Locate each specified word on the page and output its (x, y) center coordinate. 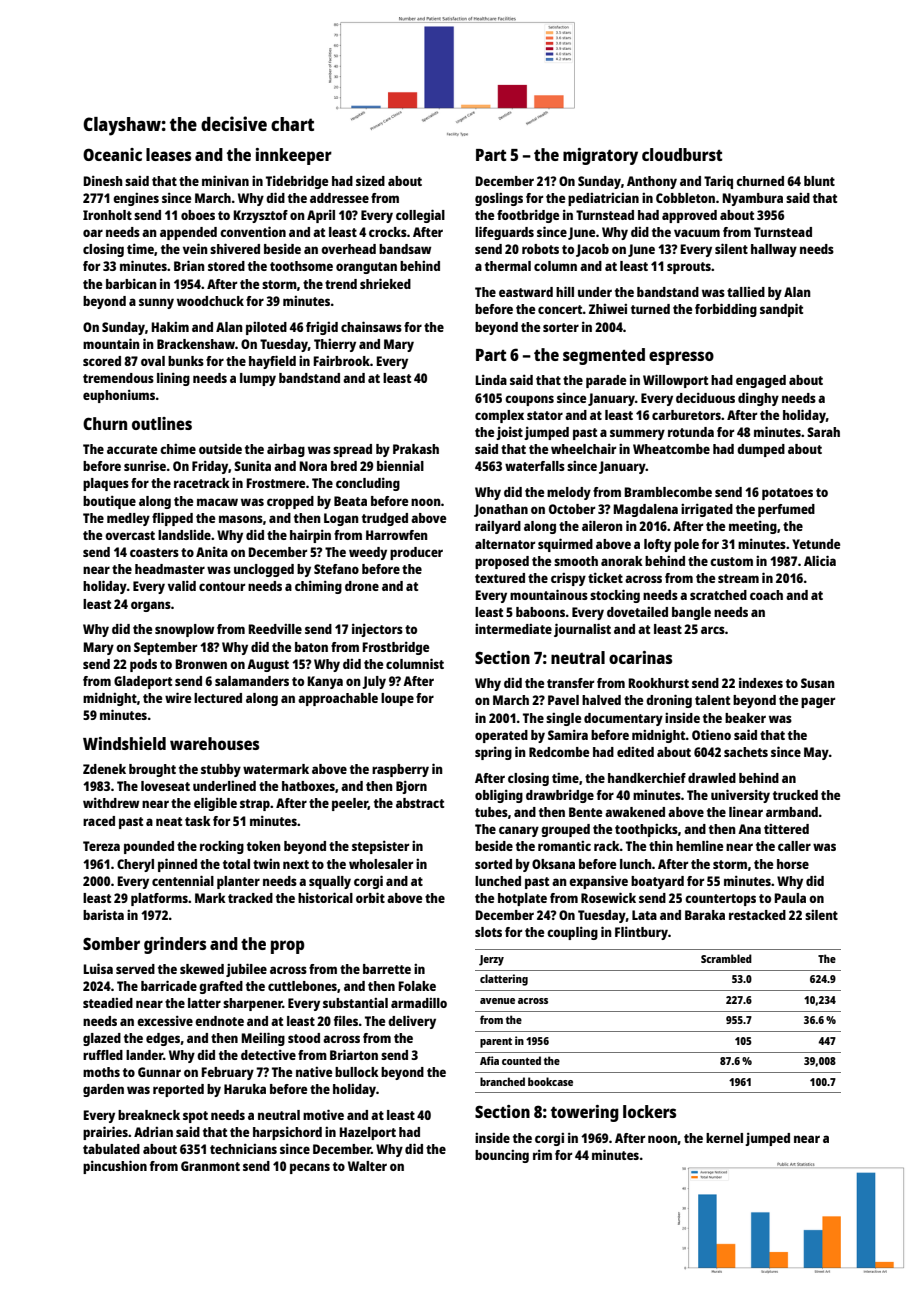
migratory (600, 156)
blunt (819, 181)
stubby (221, 770)
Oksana (553, 864)
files (346, 1020)
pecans (310, 1168)
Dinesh (103, 180)
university (740, 796)
